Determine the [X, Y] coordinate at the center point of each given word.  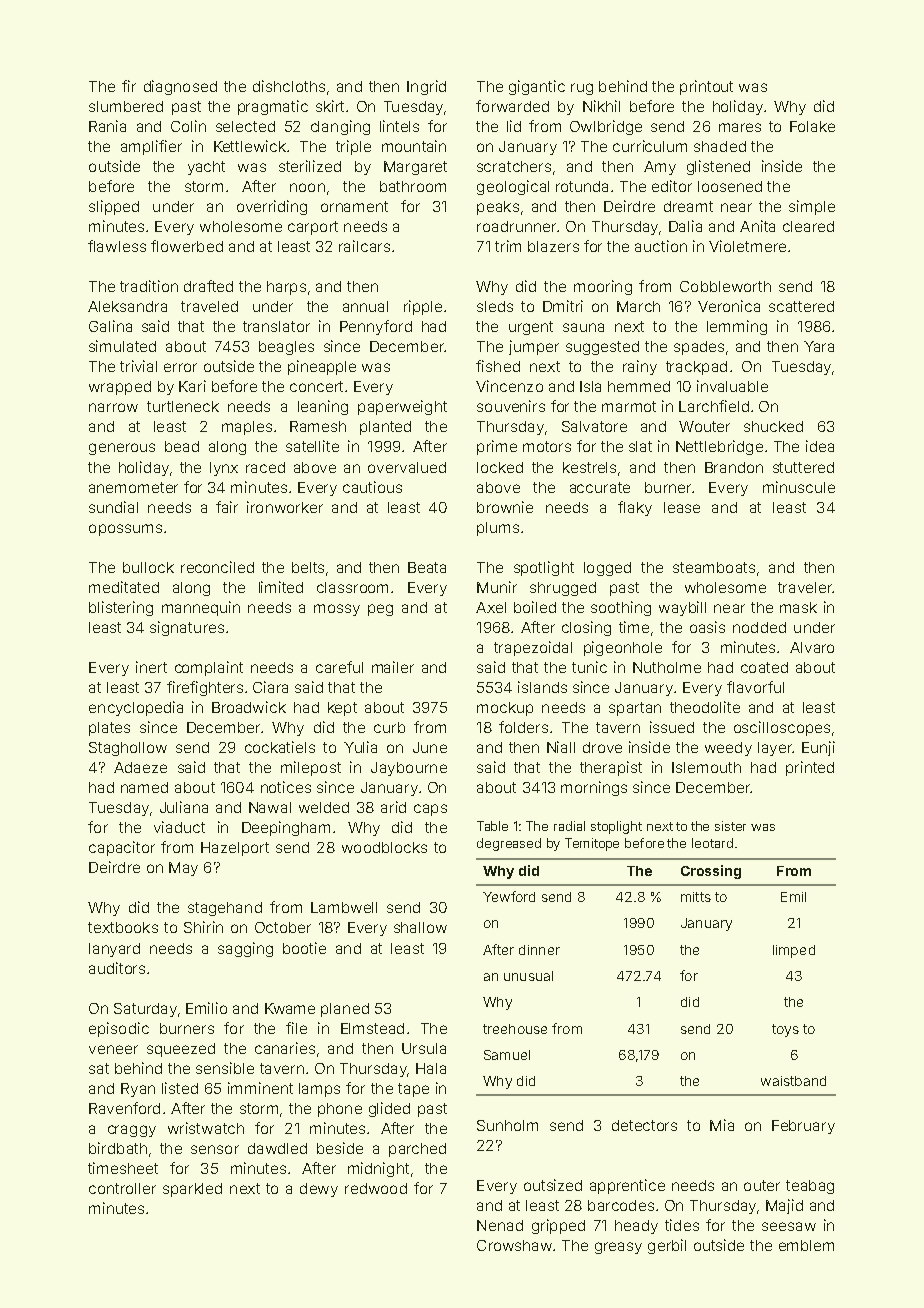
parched [417, 1150]
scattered [801, 306]
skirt [330, 106]
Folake [812, 126]
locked [500, 467]
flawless [117, 246]
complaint [209, 668]
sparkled [192, 1190]
